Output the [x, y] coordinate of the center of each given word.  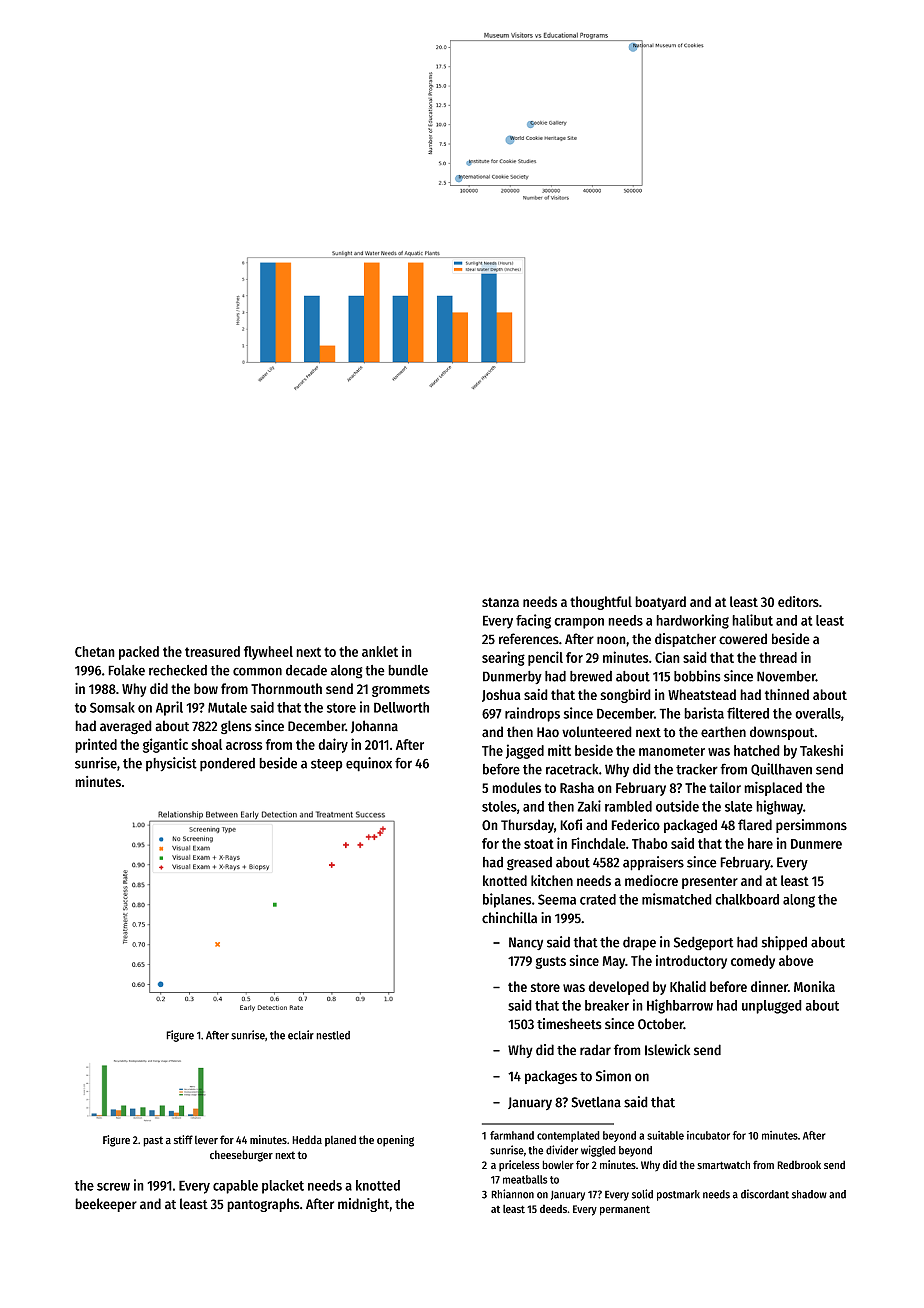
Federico [635, 825]
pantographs [263, 1205]
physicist [171, 764]
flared [755, 825]
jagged [525, 751]
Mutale [227, 707]
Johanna [374, 726]
